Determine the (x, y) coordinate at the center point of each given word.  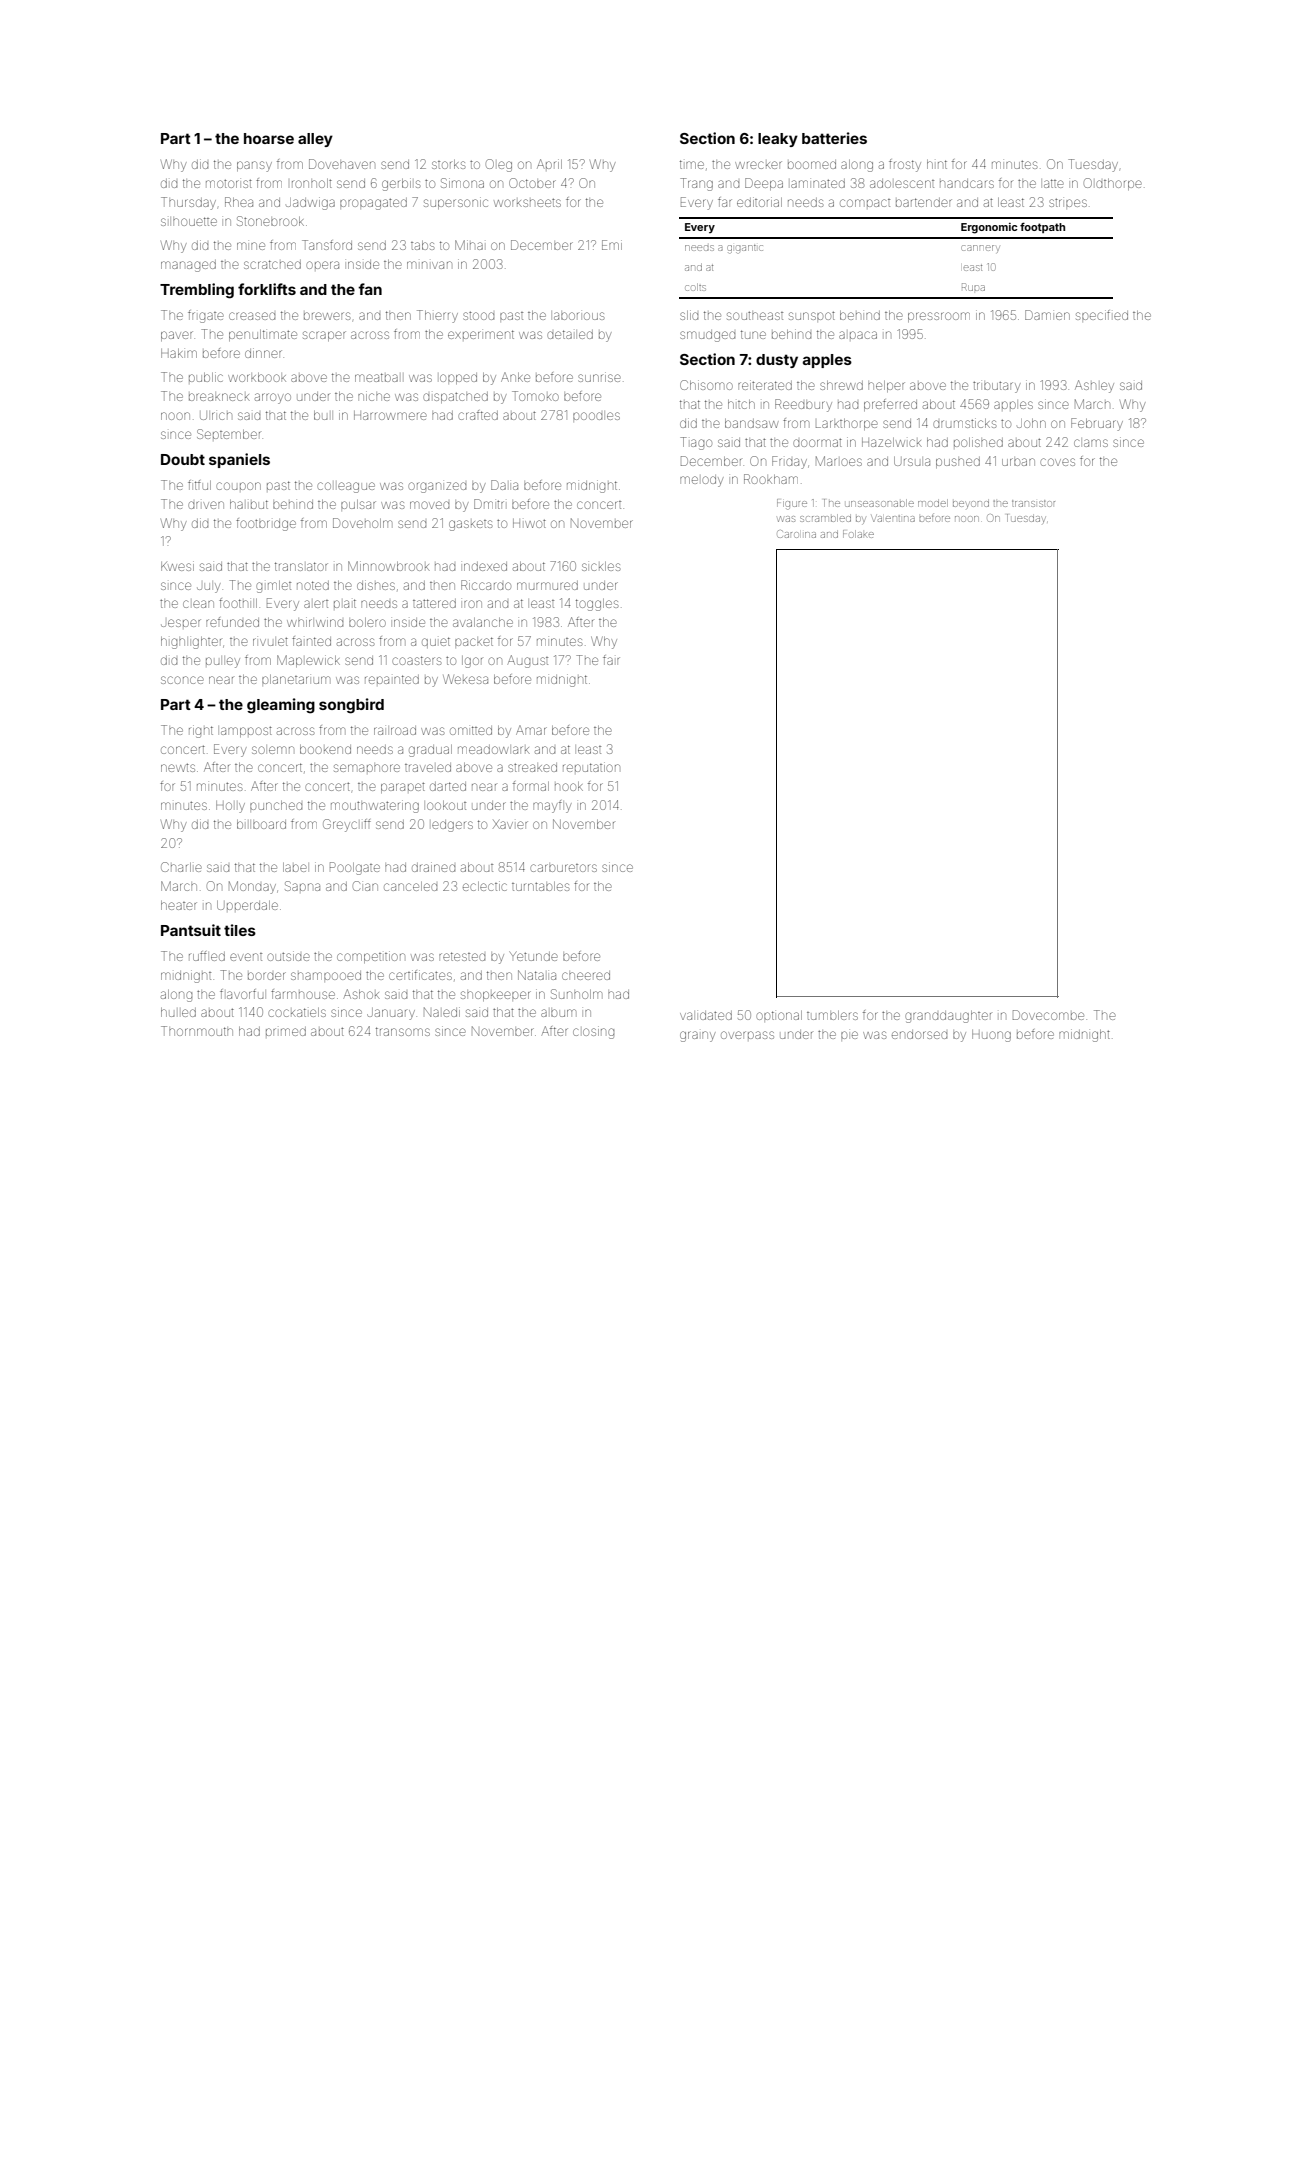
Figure (792, 504)
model (933, 503)
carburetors (563, 868)
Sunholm (576, 994)
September (228, 434)
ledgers (452, 826)
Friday (789, 462)
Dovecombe (1048, 1015)
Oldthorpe (1113, 184)
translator (301, 566)
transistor (1033, 503)
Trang (696, 184)
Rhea (239, 202)
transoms (403, 1031)
